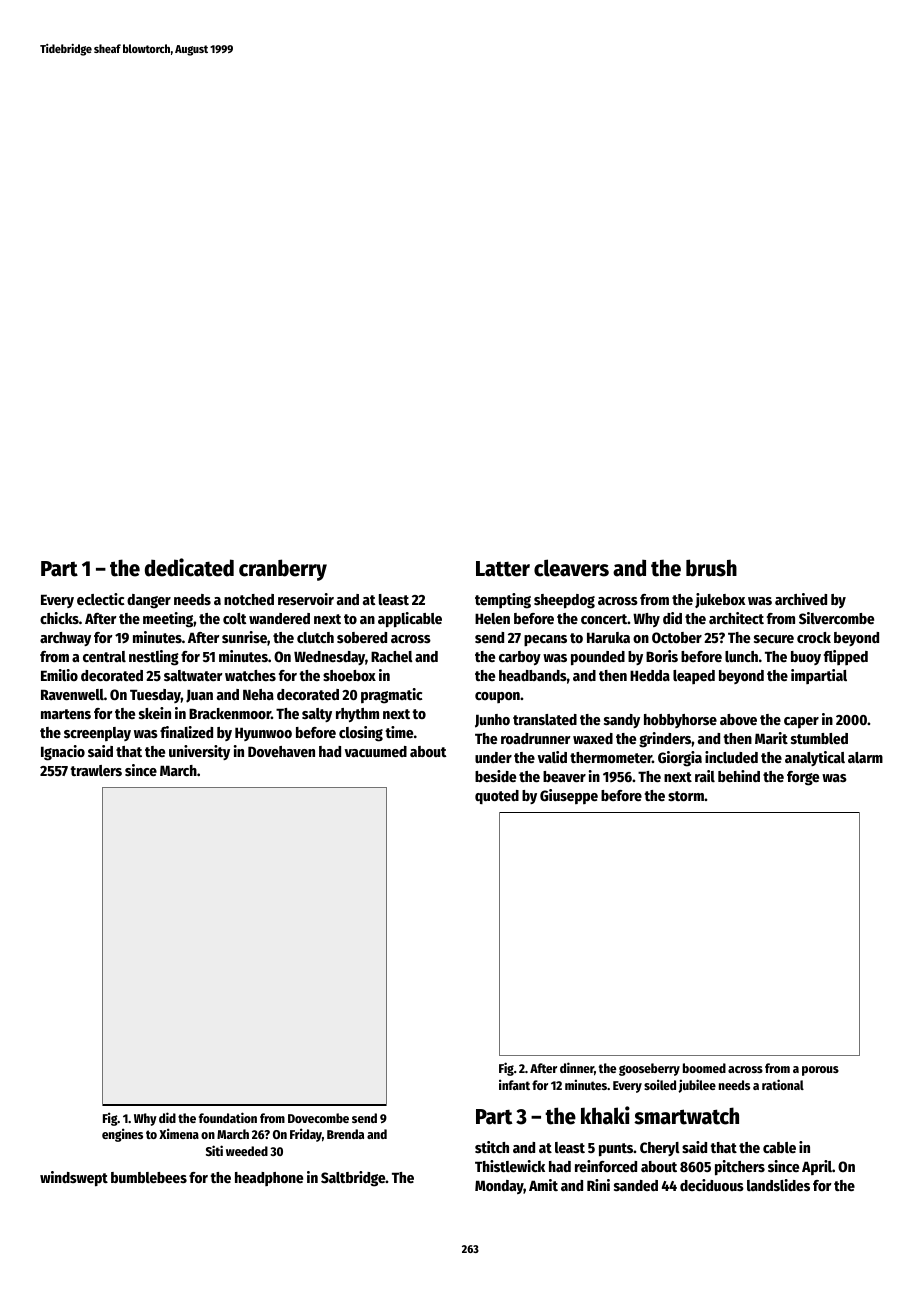 The height and width of the screenshot is (1308, 924). I want to click on sandy, so click(622, 721).
